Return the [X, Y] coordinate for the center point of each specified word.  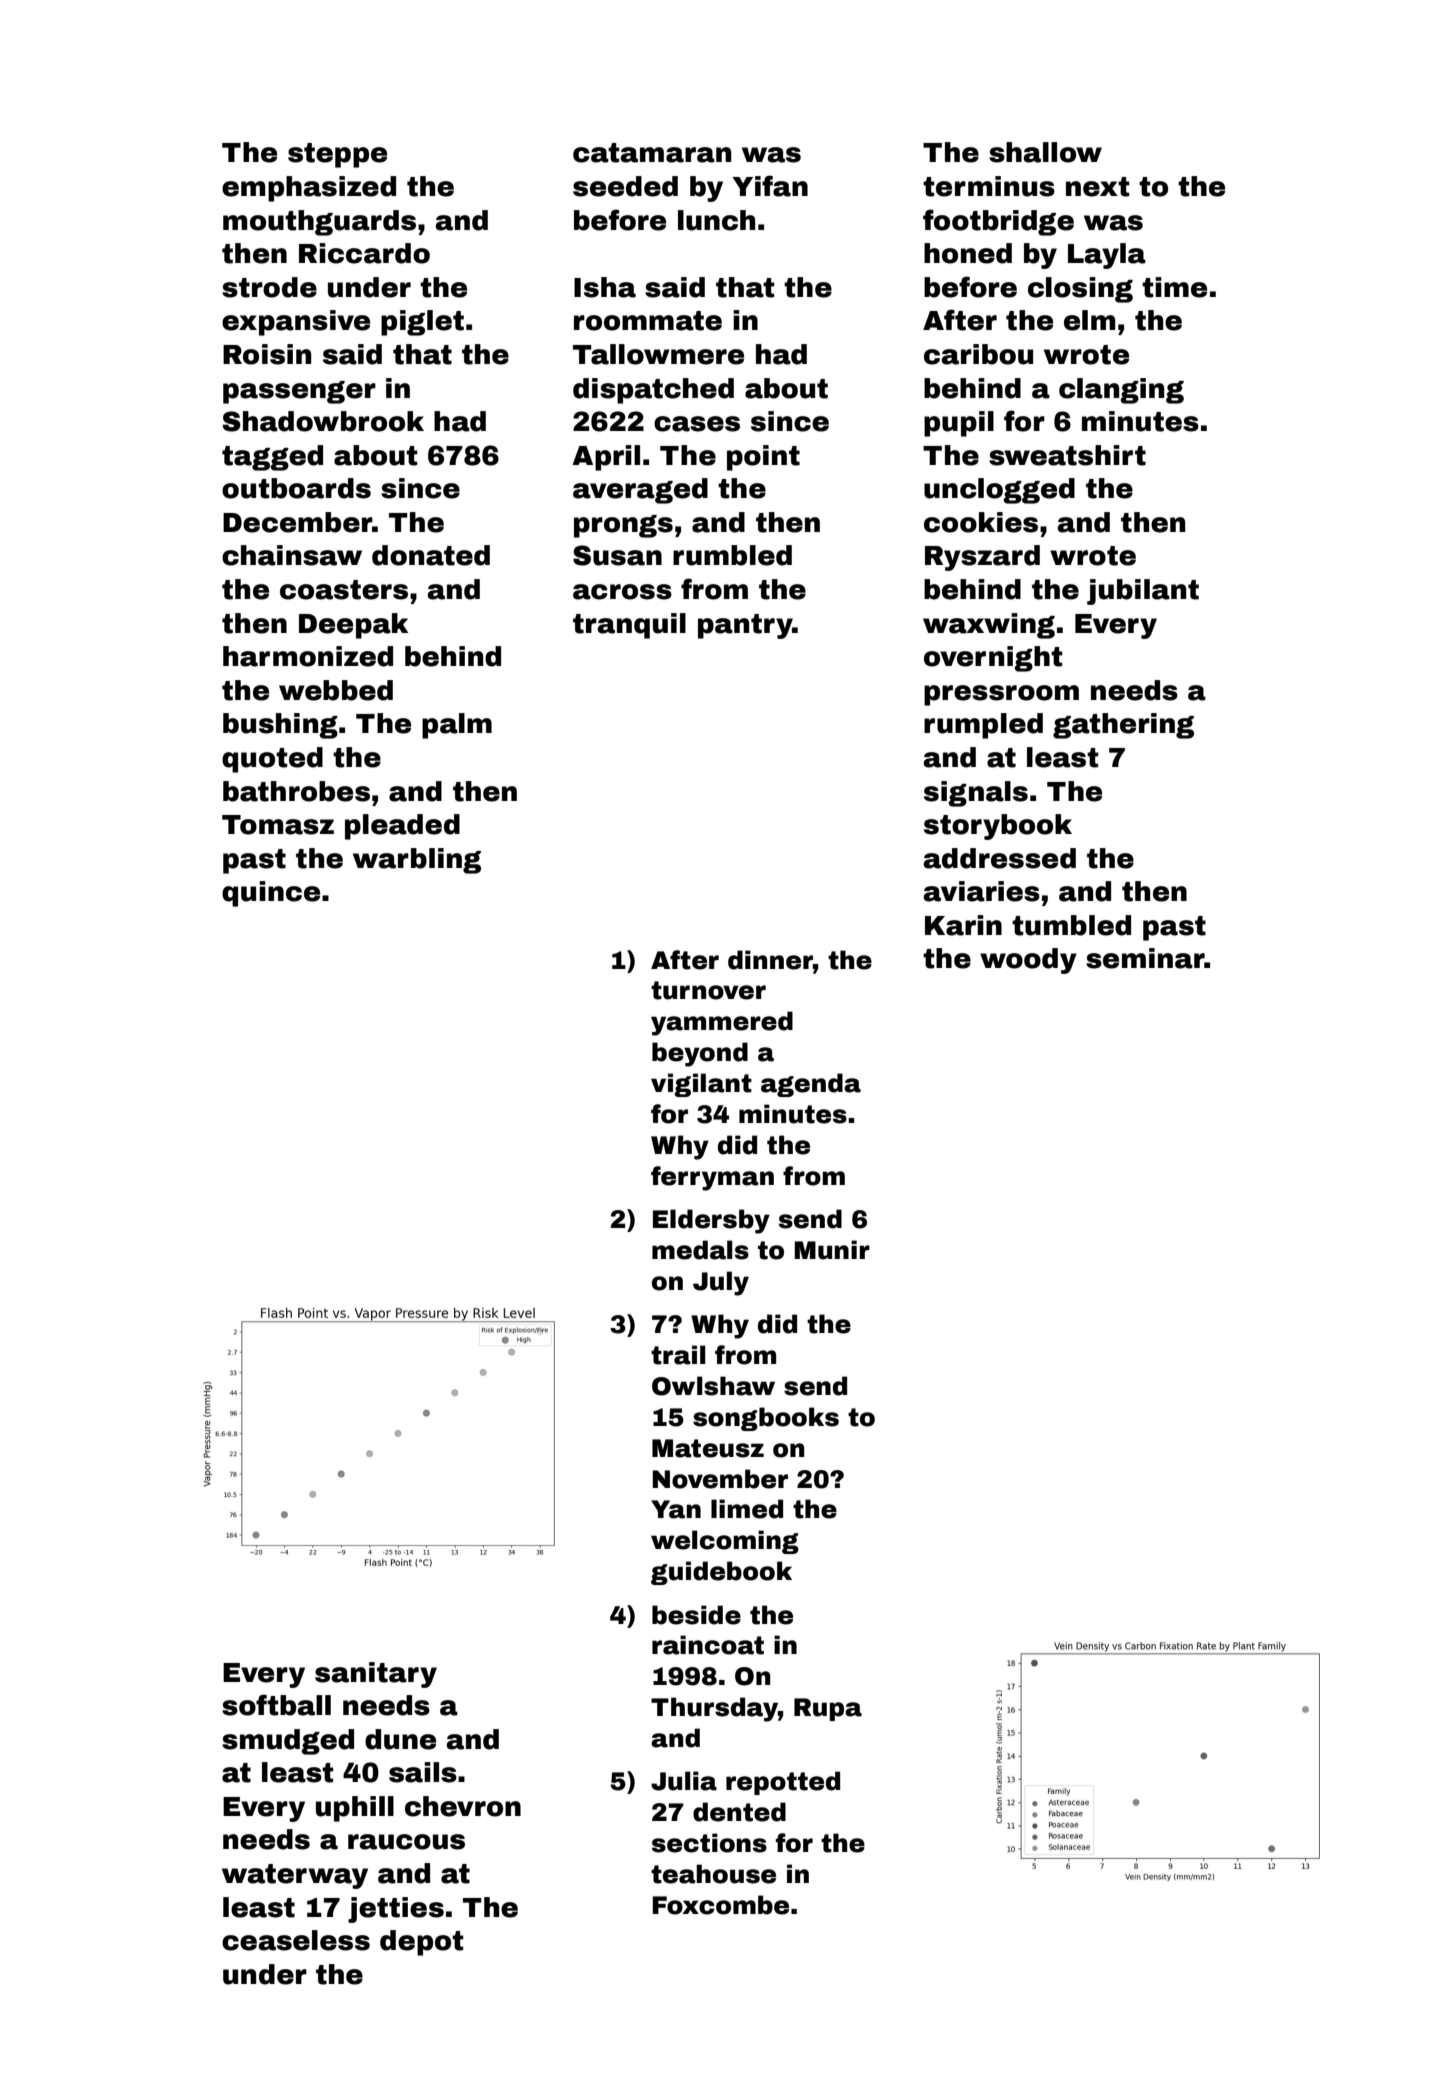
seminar [1145, 958]
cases [697, 424]
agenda [811, 1085]
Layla [1107, 256]
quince [271, 894]
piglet [422, 323]
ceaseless [296, 1940]
